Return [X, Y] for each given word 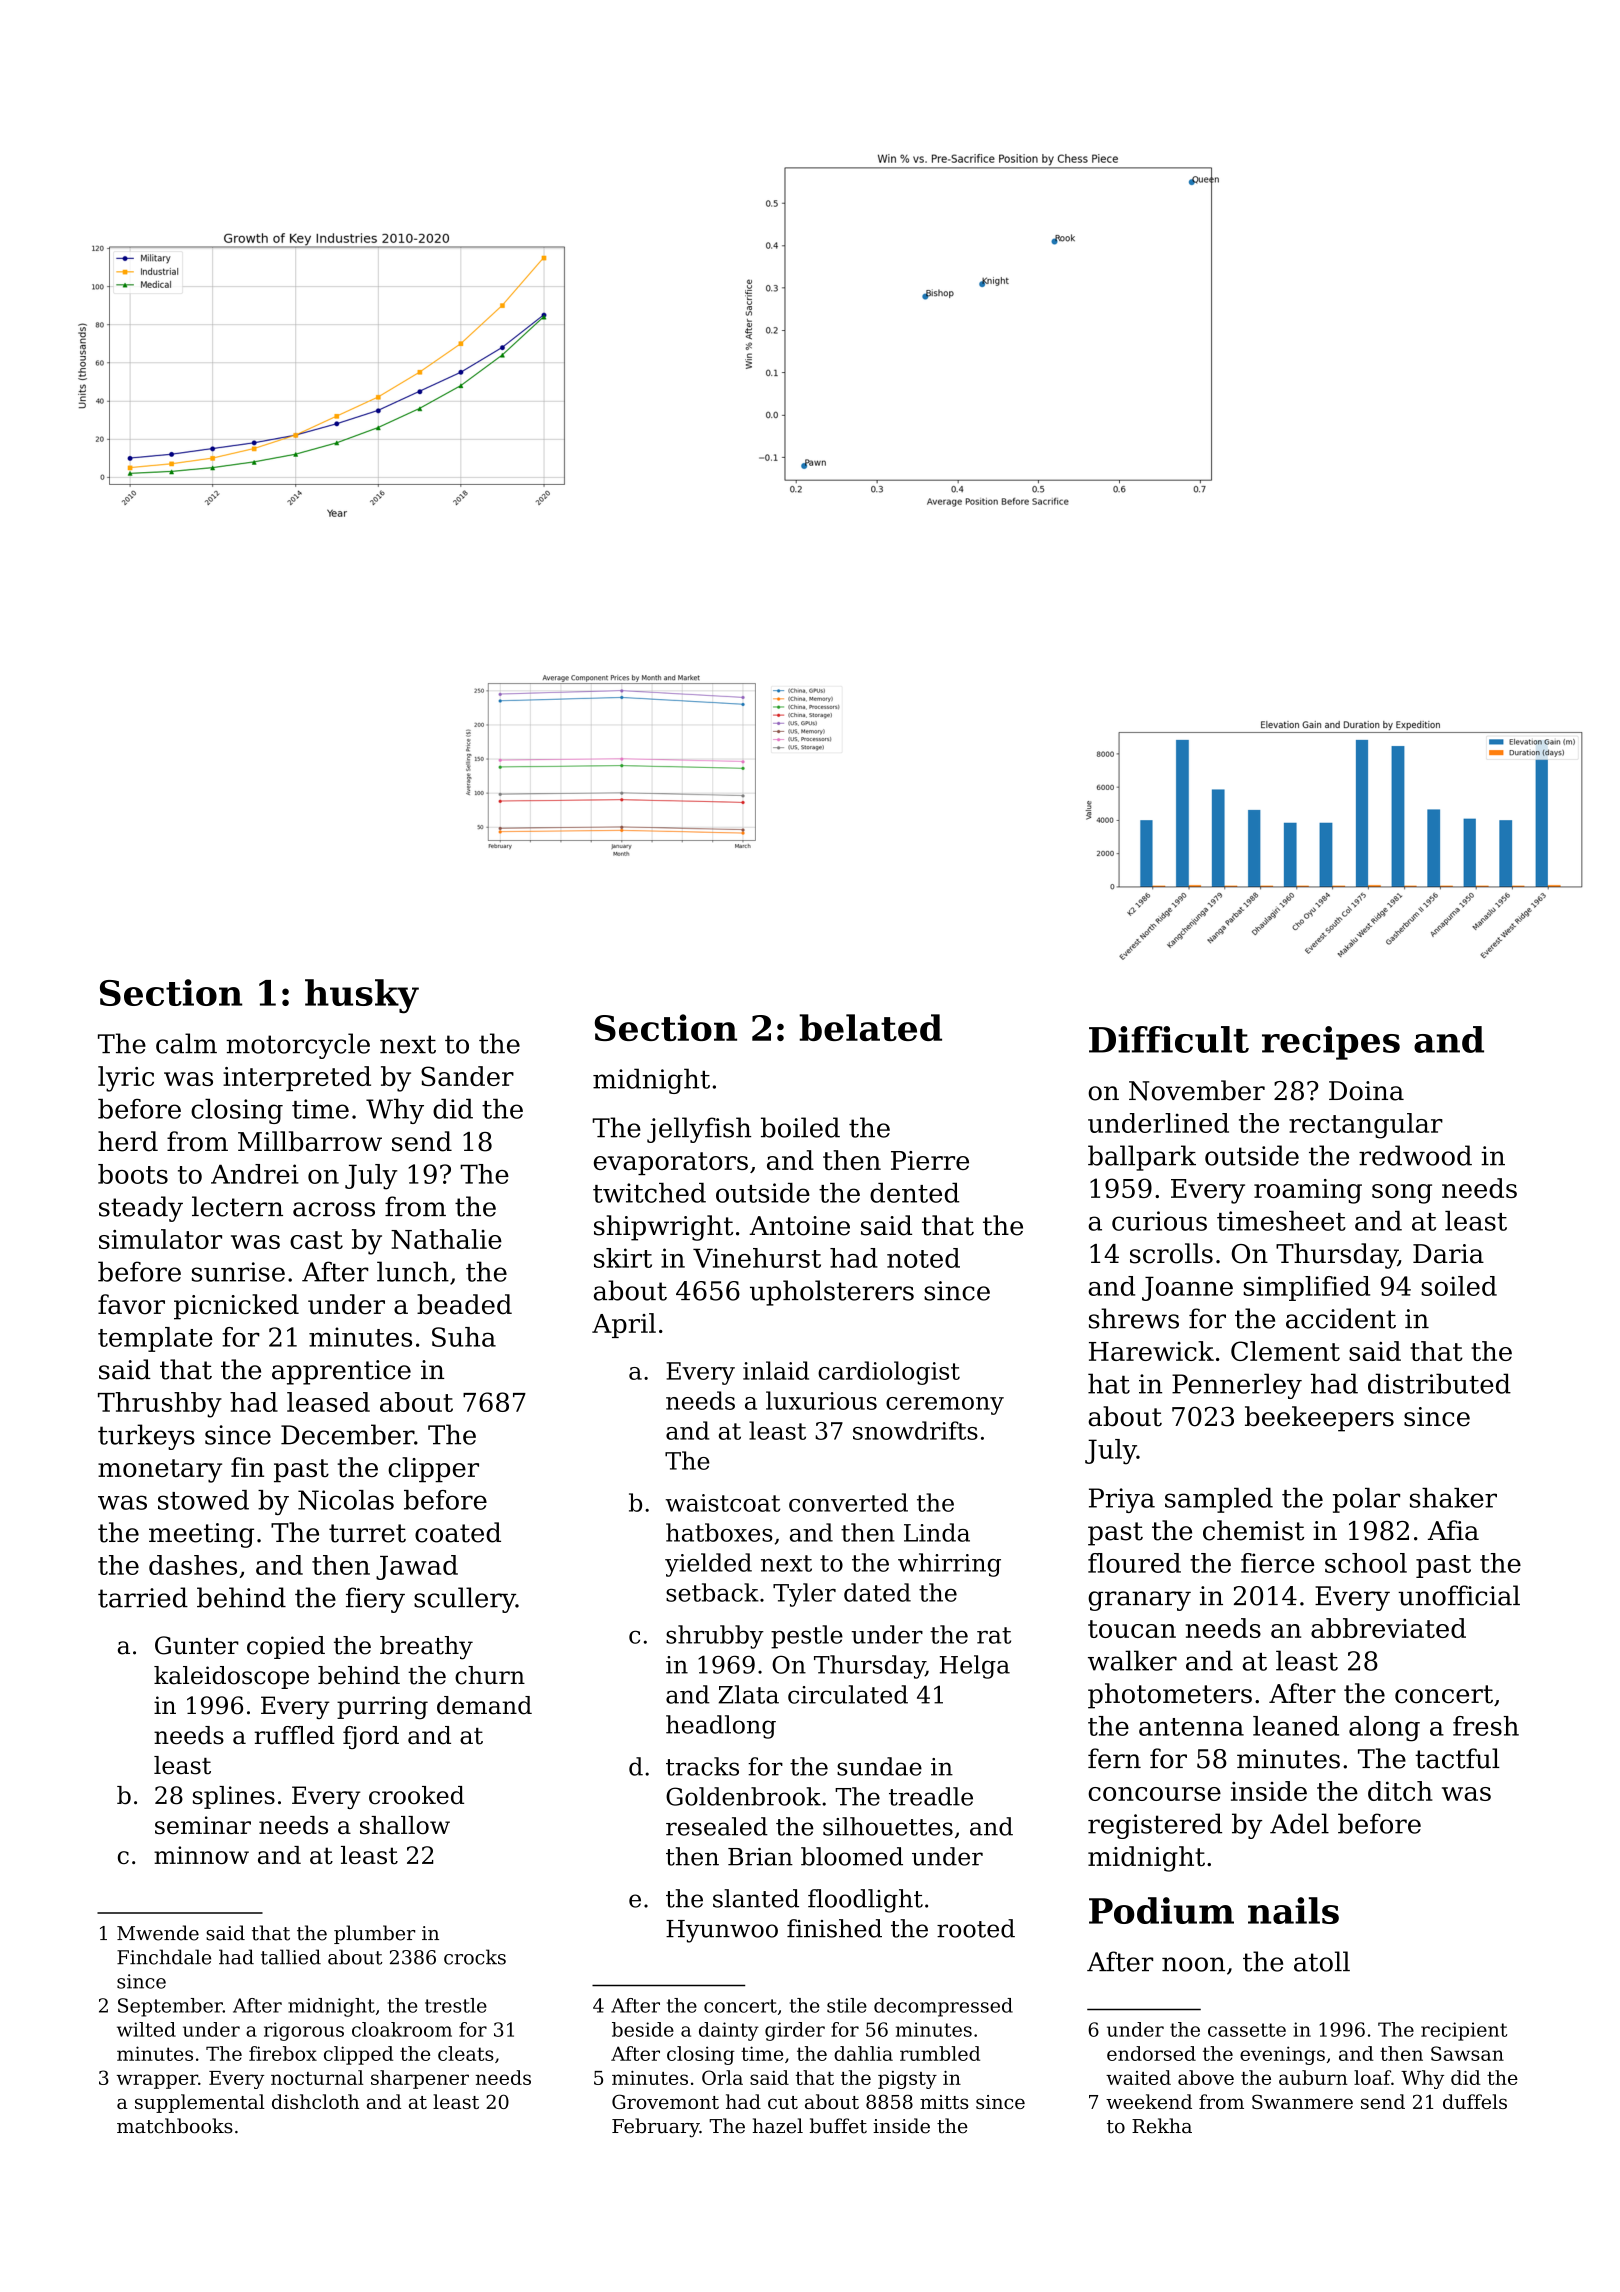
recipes [1331, 1043]
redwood [1415, 1155]
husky [362, 996]
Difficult [1169, 1039]
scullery [465, 1600]
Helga [975, 1667]
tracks [702, 1766]
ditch [1400, 1791]
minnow [201, 1855]
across [334, 1209]
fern [1114, 1758]
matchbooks [175, 2126]
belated [870, 1027]
